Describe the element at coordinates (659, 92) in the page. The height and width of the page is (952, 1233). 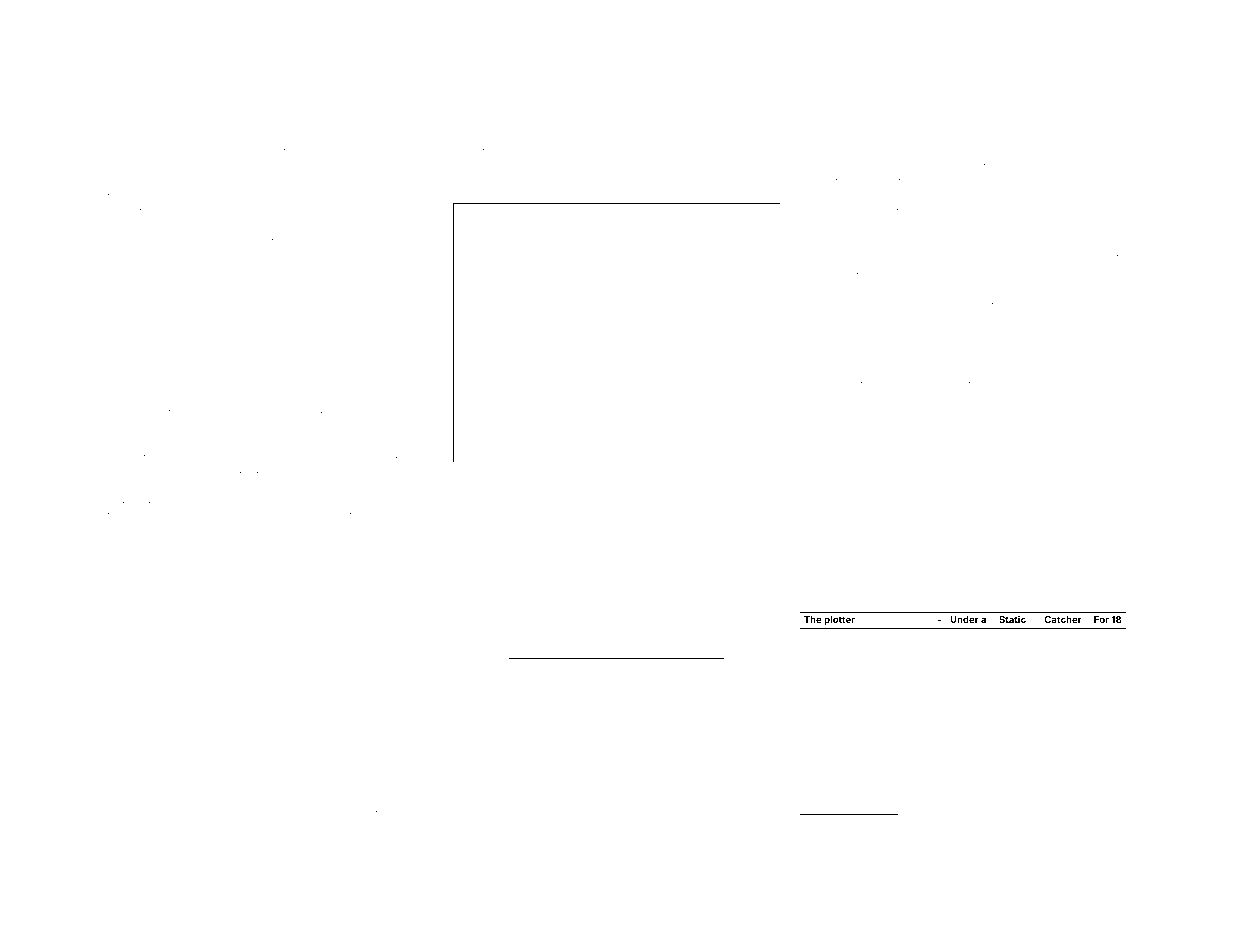
I see `symposium` at that location.
